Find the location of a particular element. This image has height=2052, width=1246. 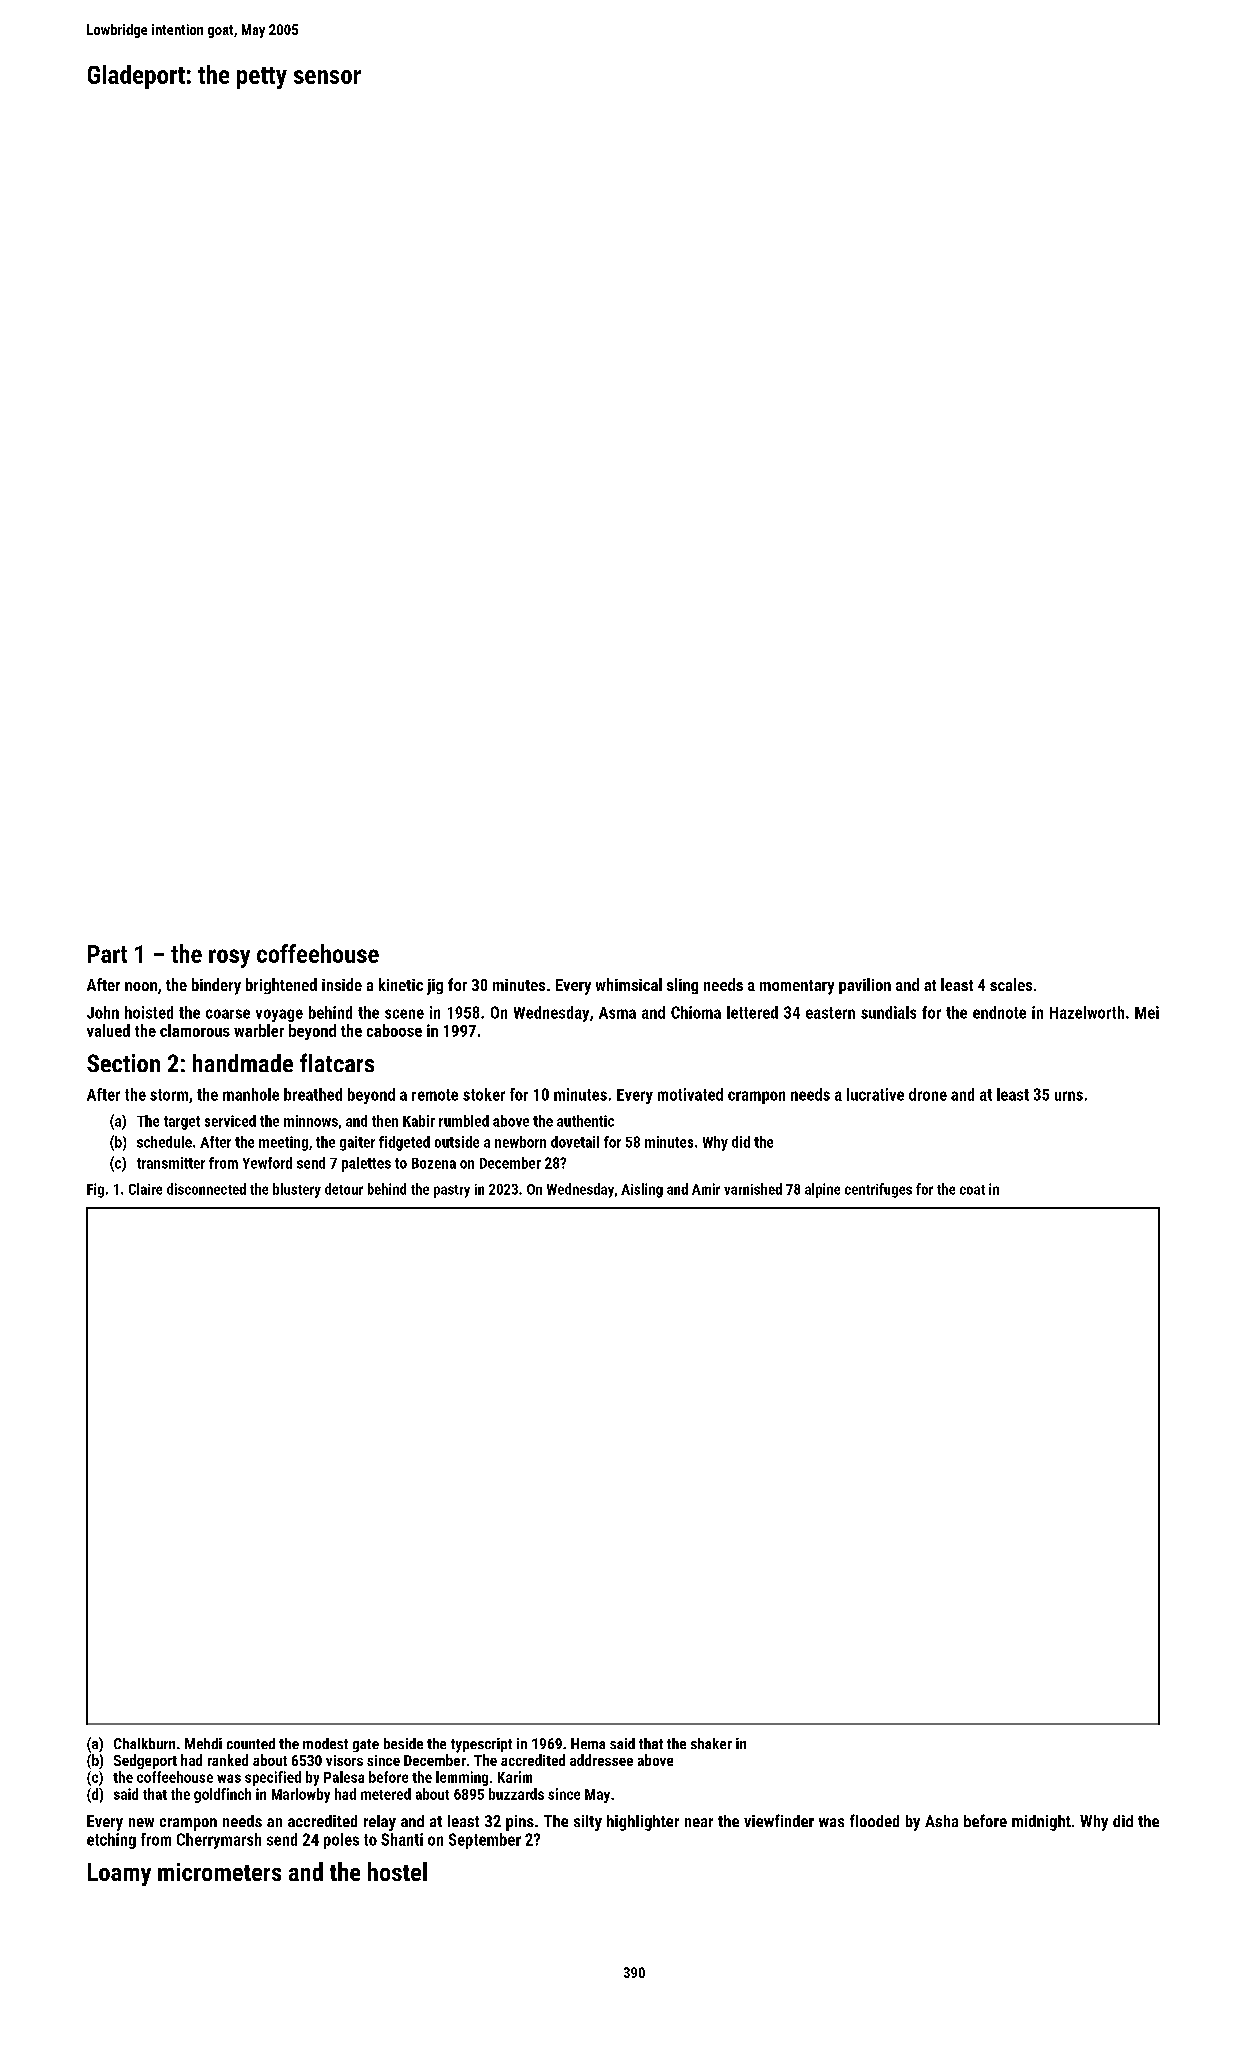

Fig is located at coordinates (95, 1190).
